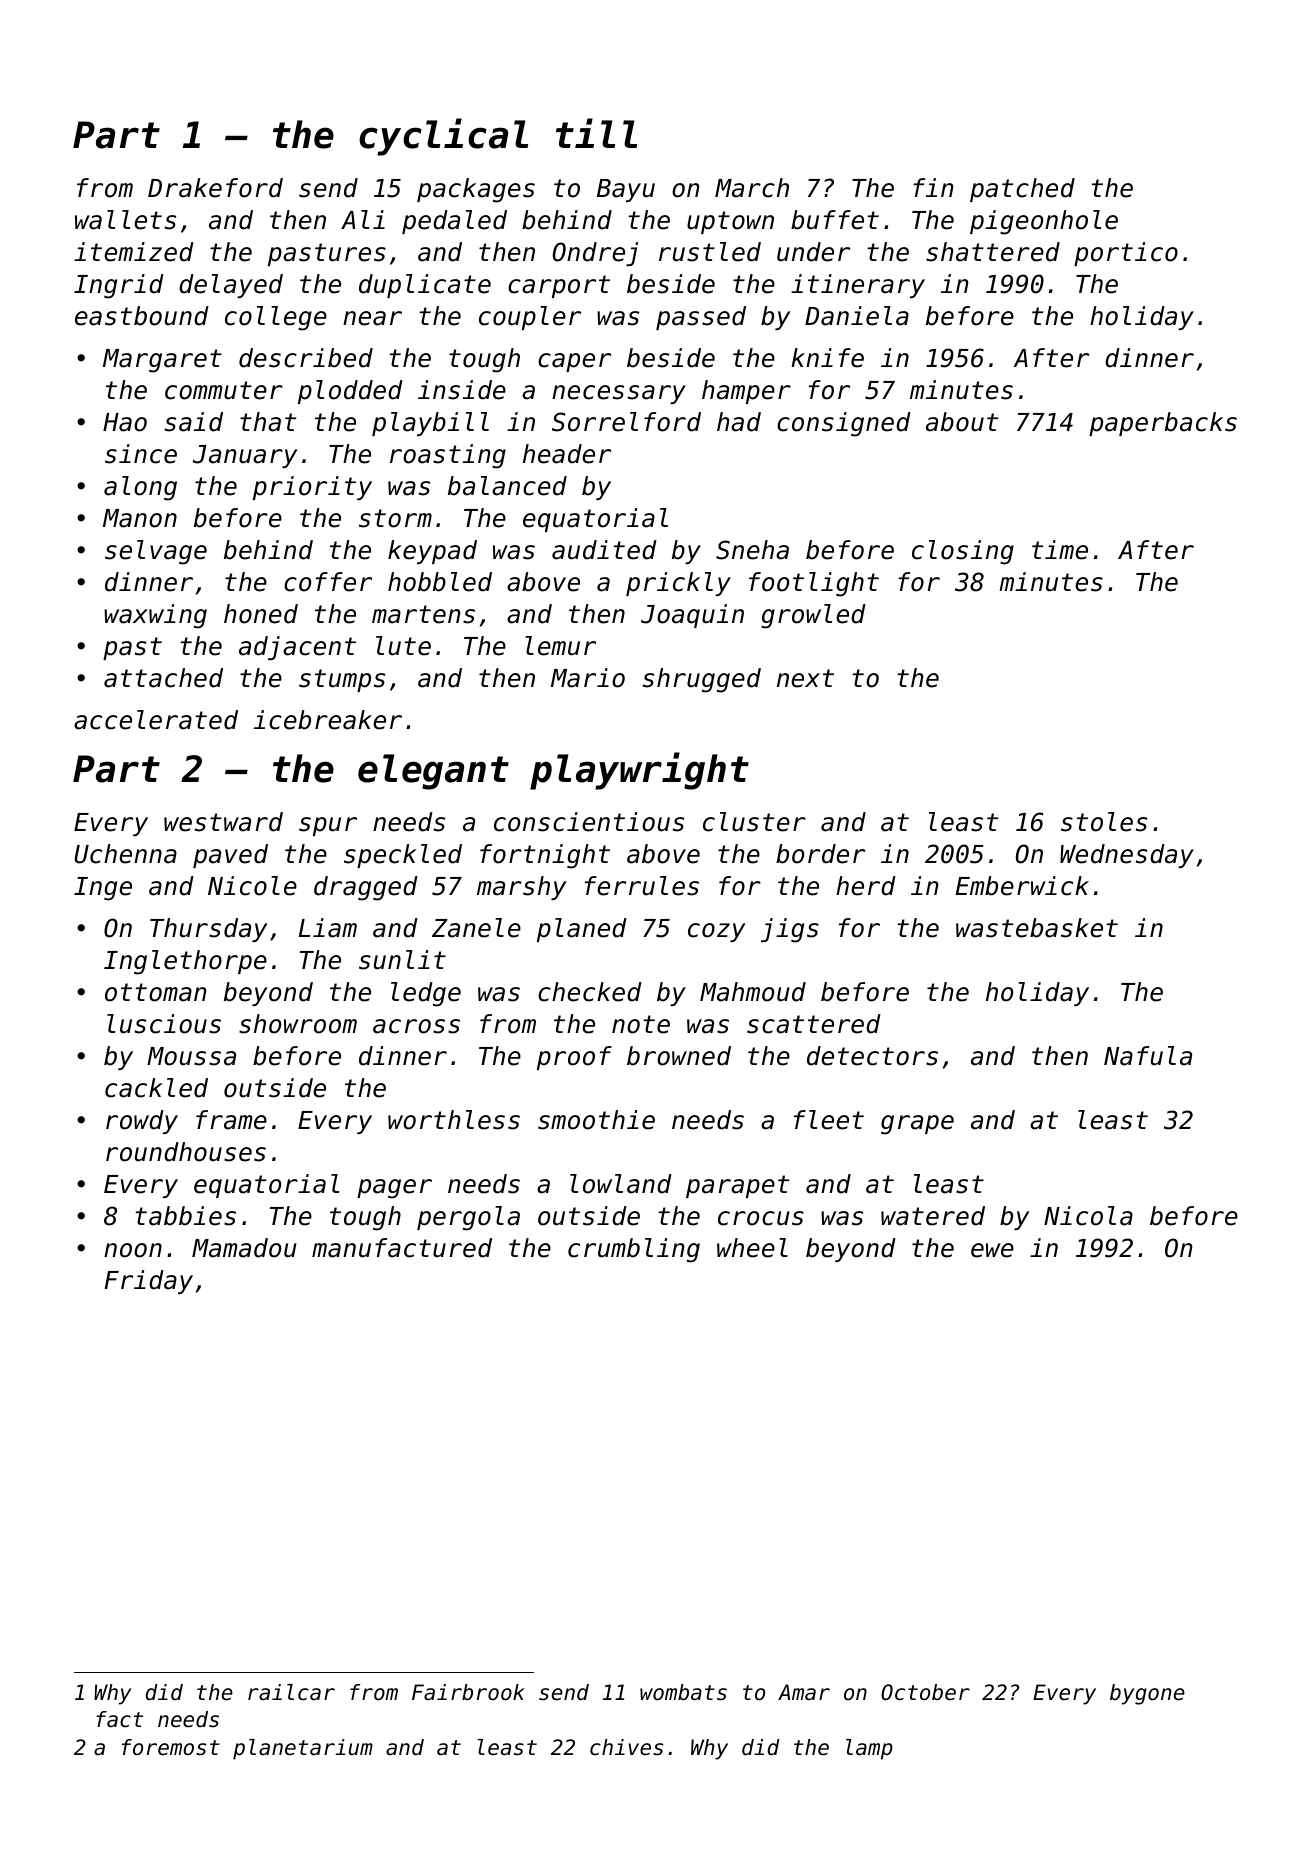 This screenshot has height=1858, width=1313. Describe the element at coordinates (1126, 254) in the screenshot. I see `portico` at that location.
